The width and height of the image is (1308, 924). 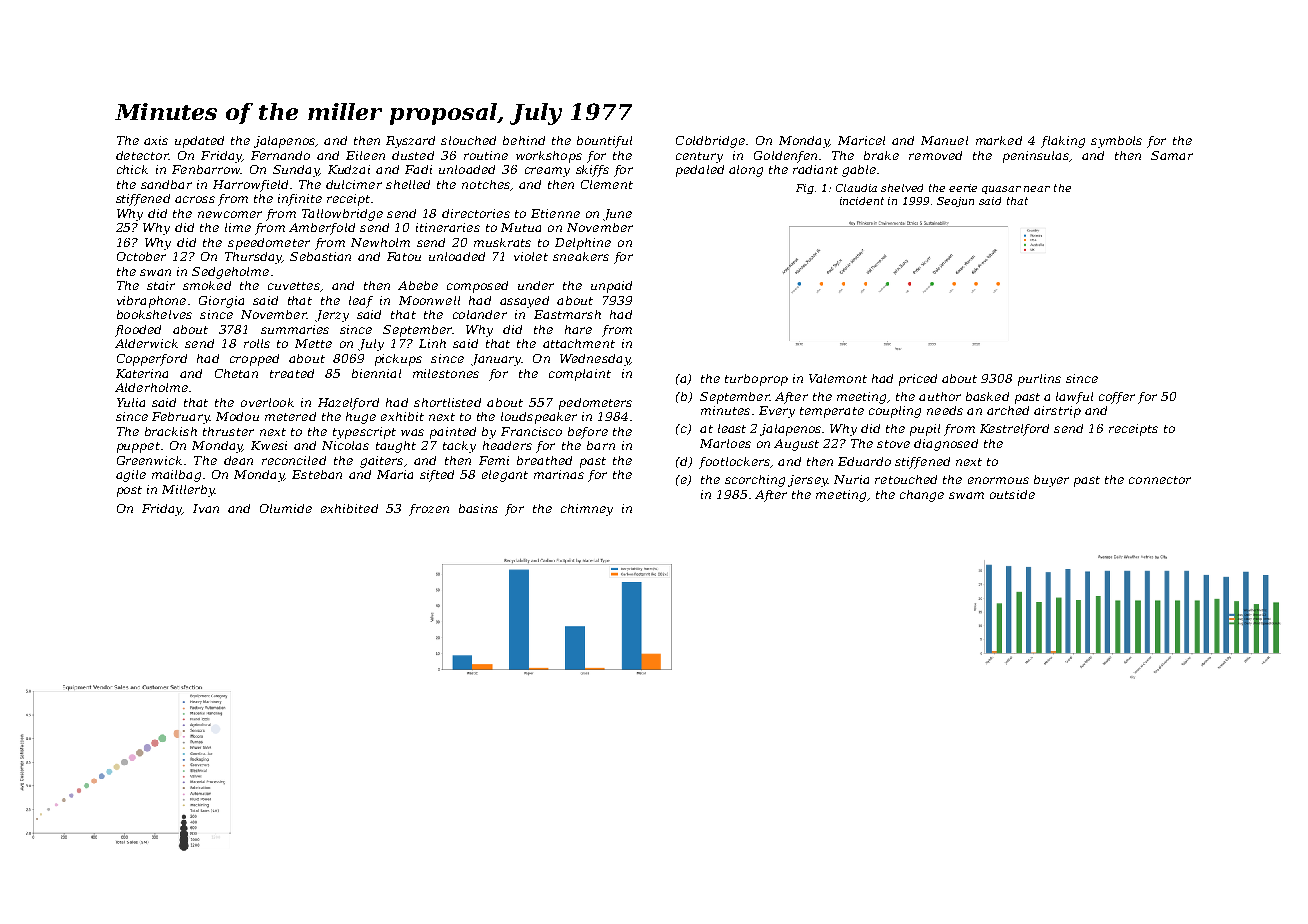 I want to click on Seojun, so click(x=955, y=202).
